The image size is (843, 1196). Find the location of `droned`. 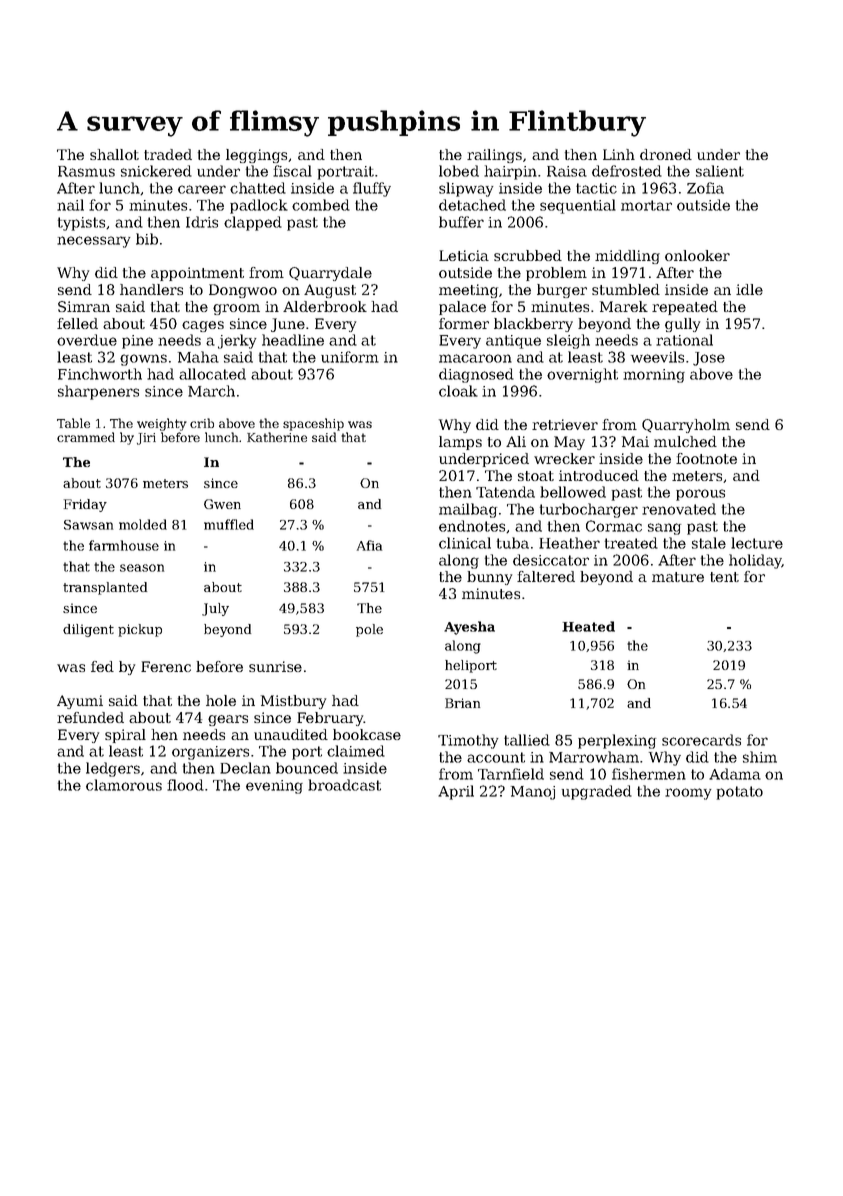

droned is located at coordinates (666, 154).
